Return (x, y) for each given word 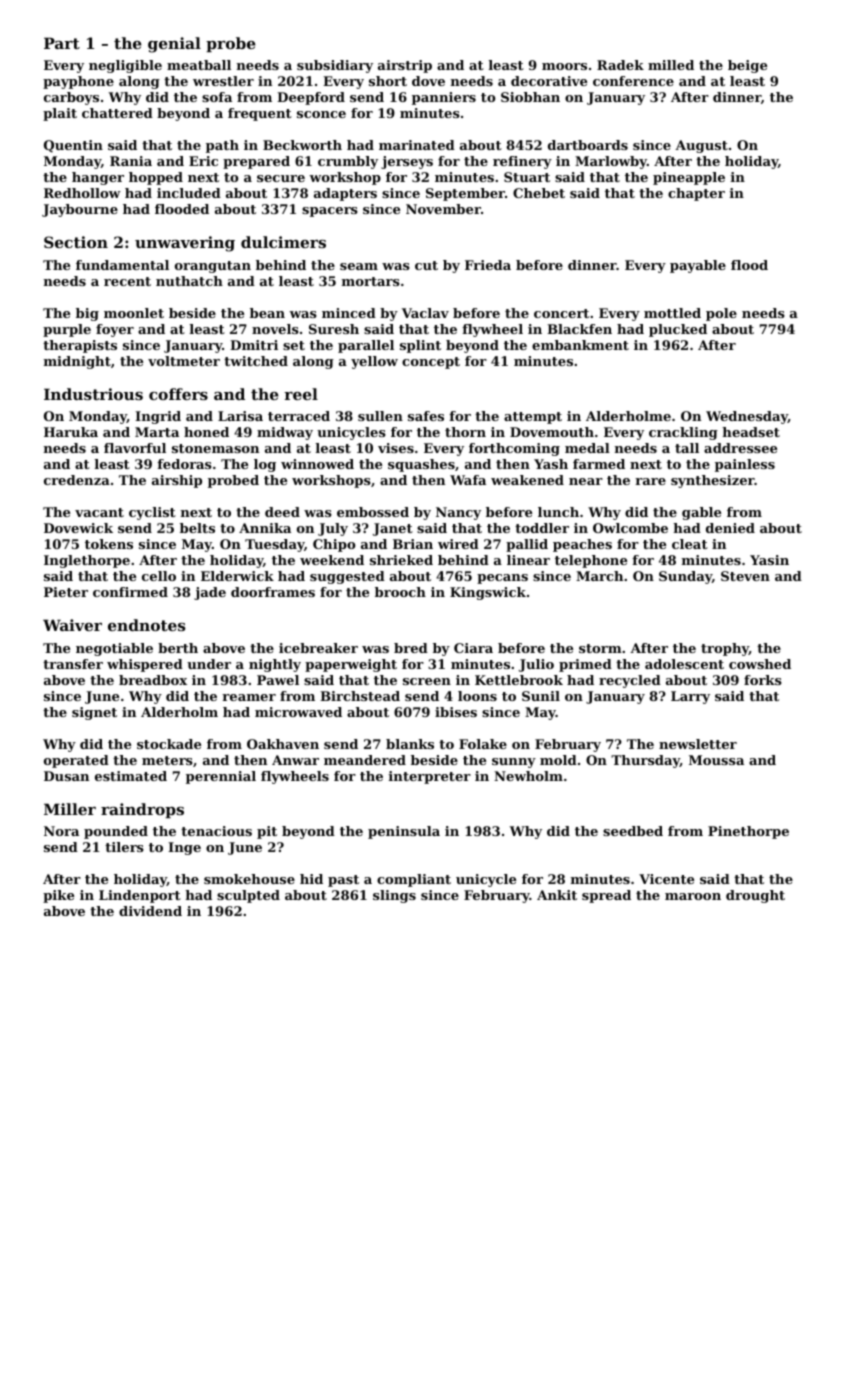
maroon (693, 896)
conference (633, 81)
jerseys (407, 162)
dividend (150, 911)
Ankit (557, 895)
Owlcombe (630, 528)
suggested (347, 577)
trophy (725, 649)
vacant (99, 512)
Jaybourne (80, 210)
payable (698, 266)
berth (178, 648)
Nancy (458, 513)
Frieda (488, 265)
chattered (117, 113)
